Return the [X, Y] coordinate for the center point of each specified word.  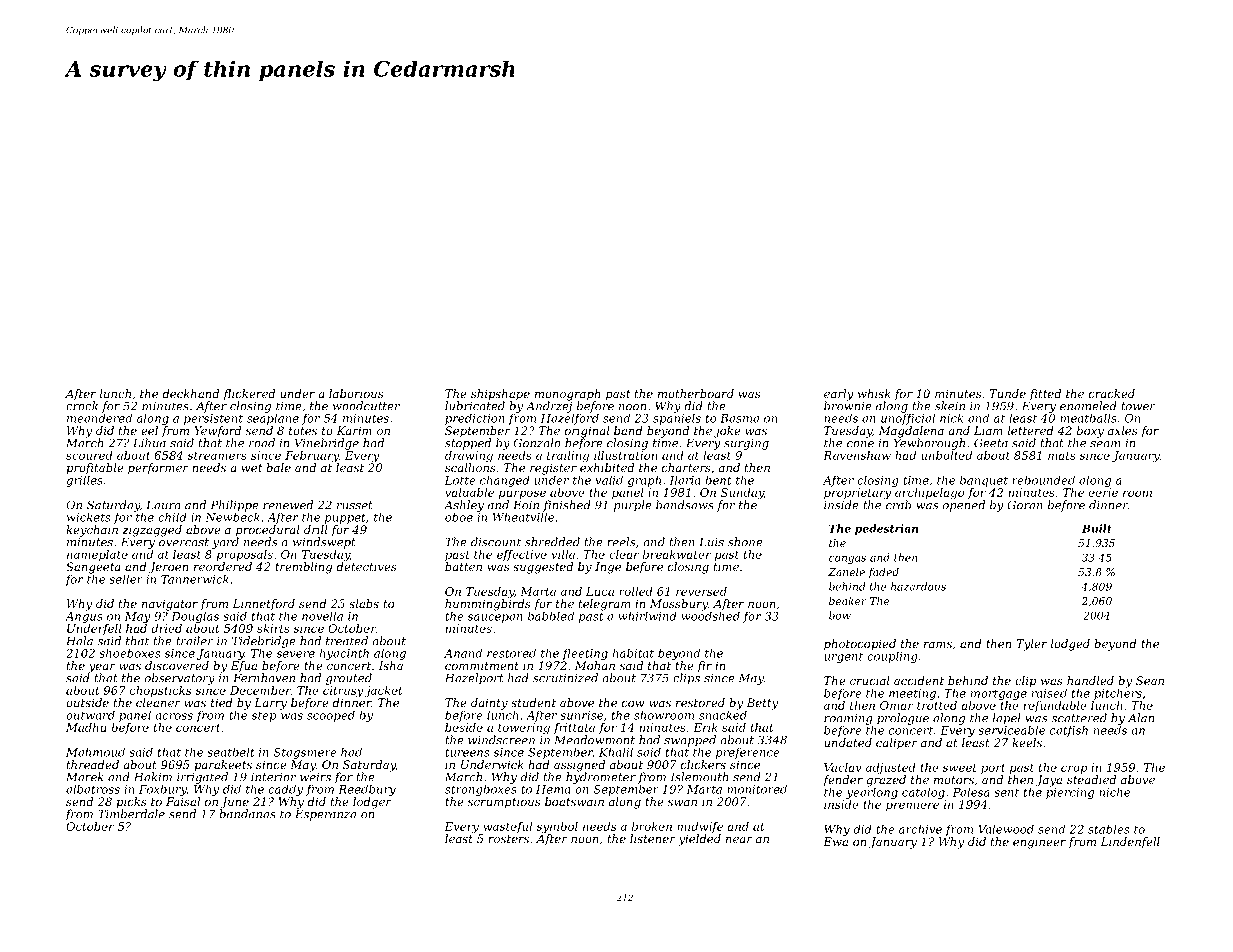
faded [883, 573]
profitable [95, 469]
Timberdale [131, 814]
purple [633, 506]
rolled [636, 591]
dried [166, 628]
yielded [699, 840]
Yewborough [929, 444]
